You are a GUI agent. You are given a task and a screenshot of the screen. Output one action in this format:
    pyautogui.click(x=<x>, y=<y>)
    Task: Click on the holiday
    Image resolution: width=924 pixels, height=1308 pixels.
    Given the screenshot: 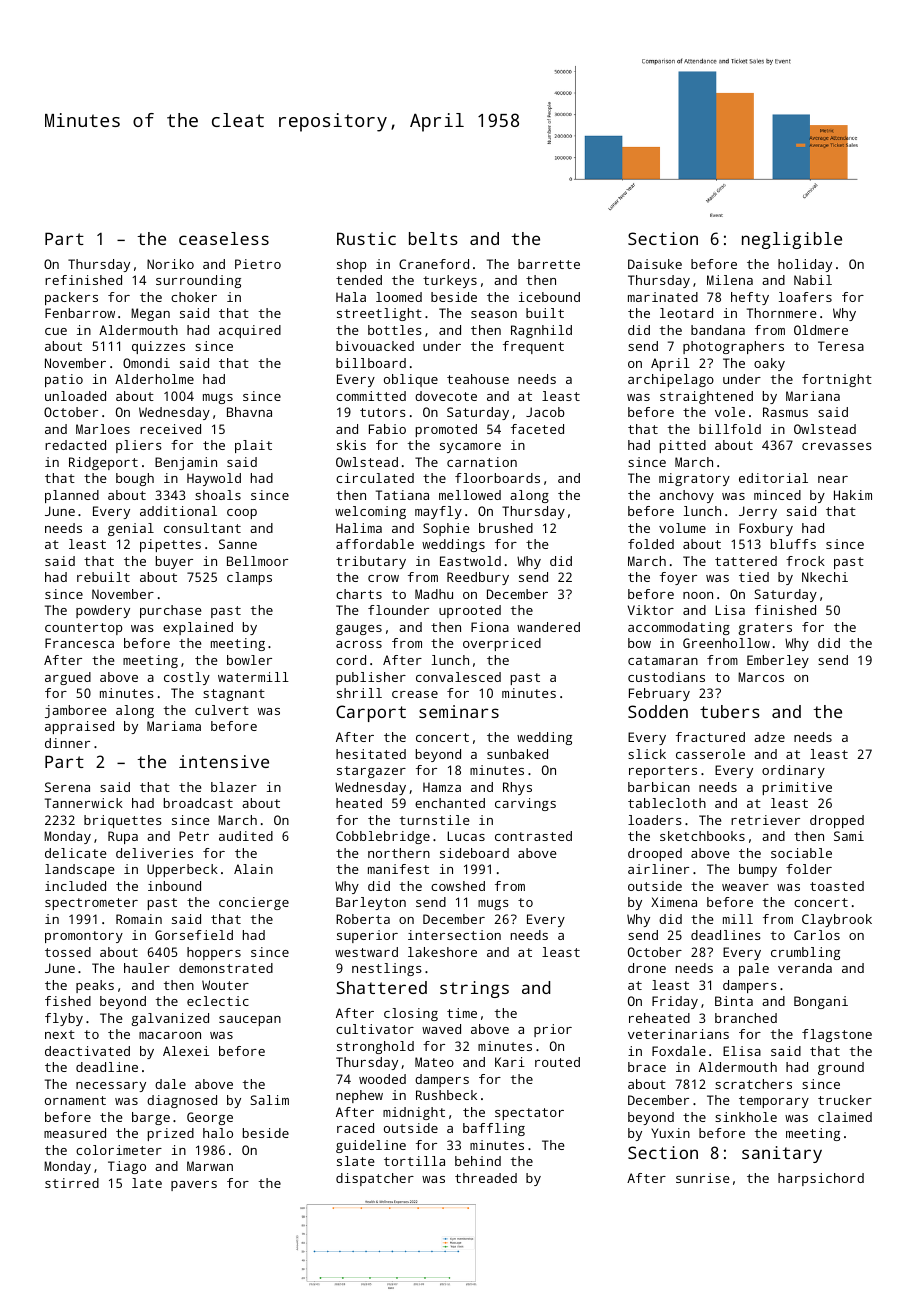 What is the action you would take?
    pyautogui.click(x=805, y=265)
